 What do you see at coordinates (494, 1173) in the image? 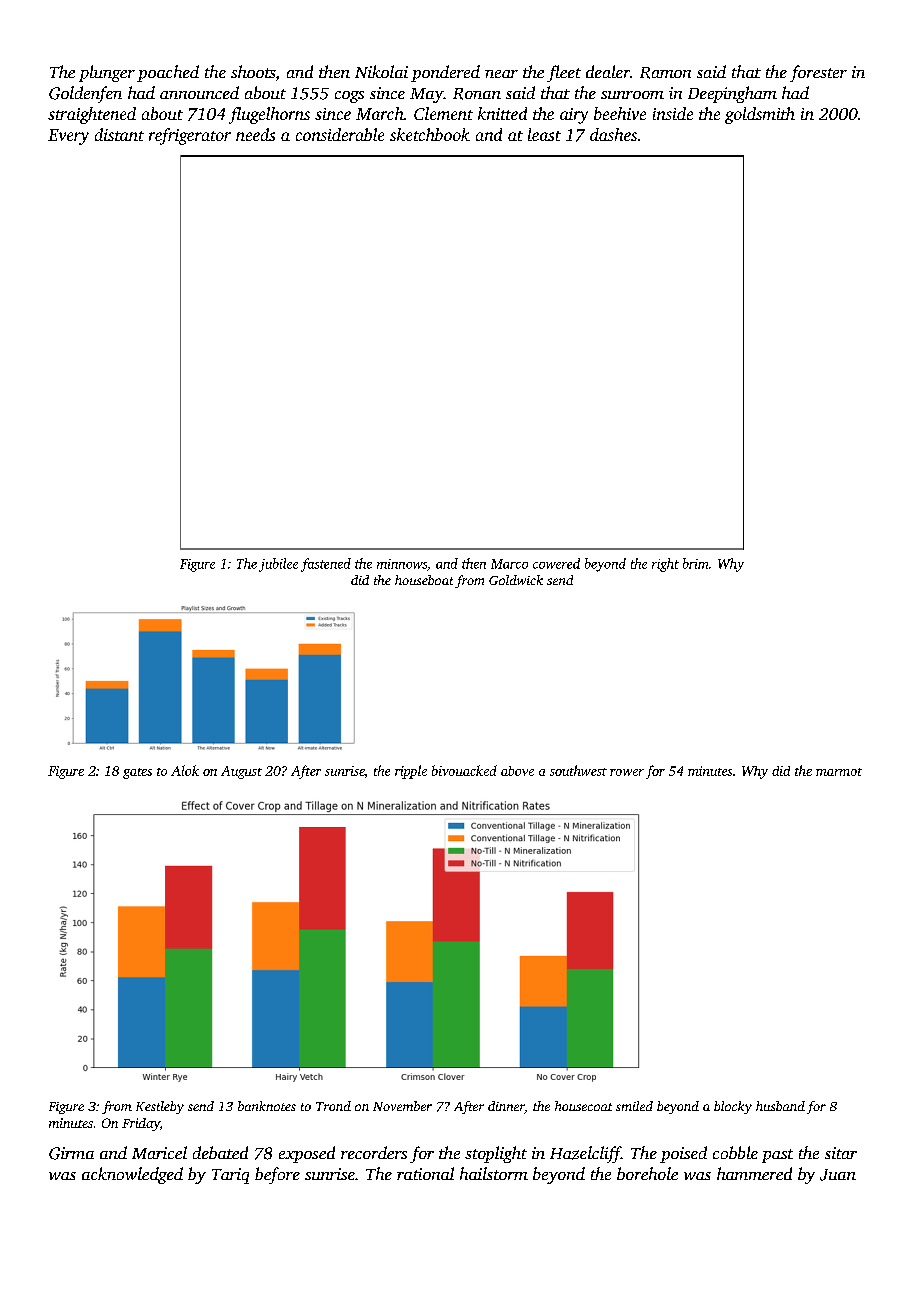
I see `hailstorm` at bounding box center [494, 1173].
